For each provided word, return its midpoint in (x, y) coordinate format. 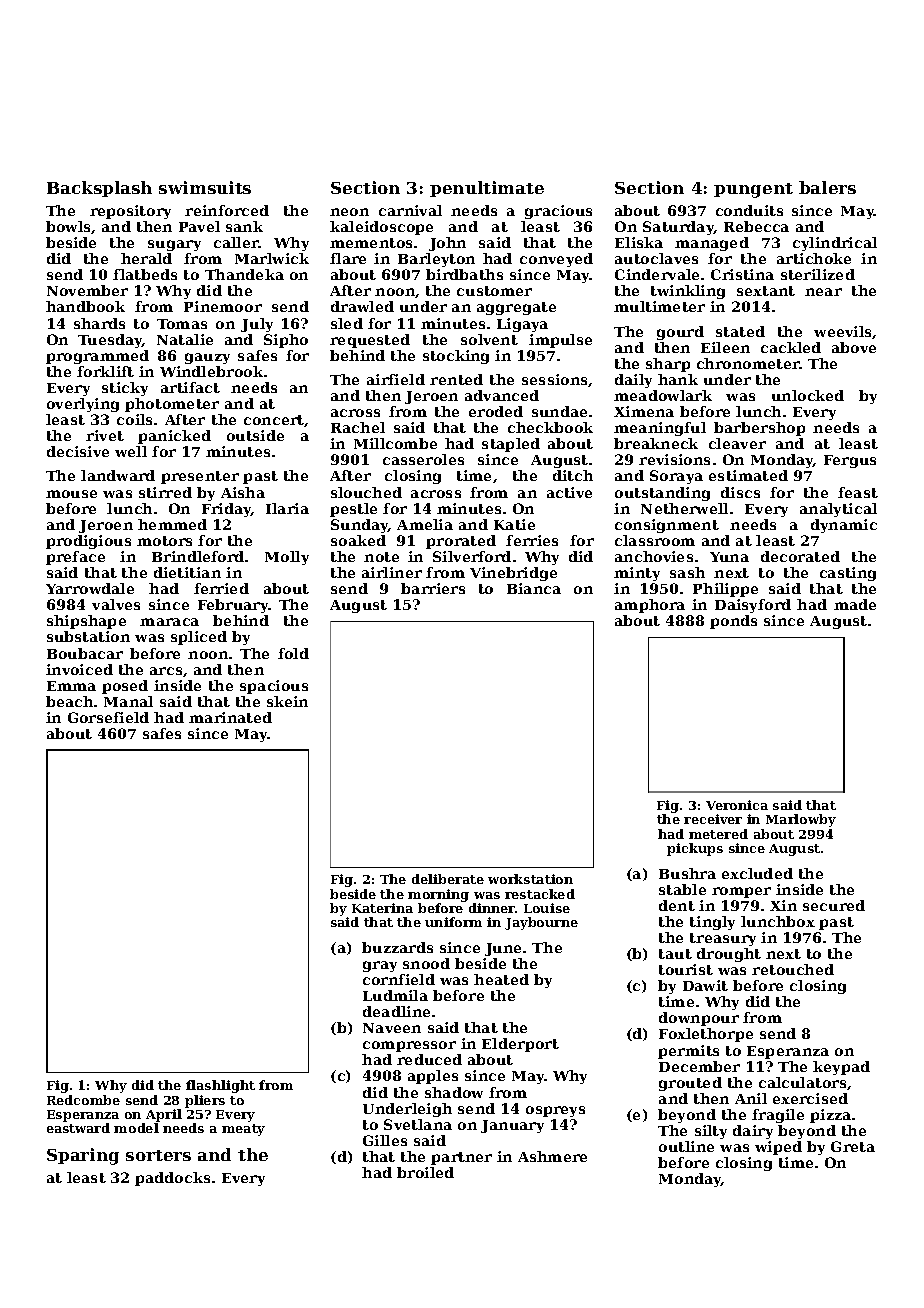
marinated (230, 717)
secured (834, 905)
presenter (200, 477)
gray (380, 966)
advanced (502, 395)
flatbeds (145, 274)
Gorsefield (108, 717)
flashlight (220, 1086)
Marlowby (801, 820)
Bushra (687, 873)
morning (438, 895)
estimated (748, 475)
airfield (396, 379)
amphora (650, 606)
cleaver (737, 443)
